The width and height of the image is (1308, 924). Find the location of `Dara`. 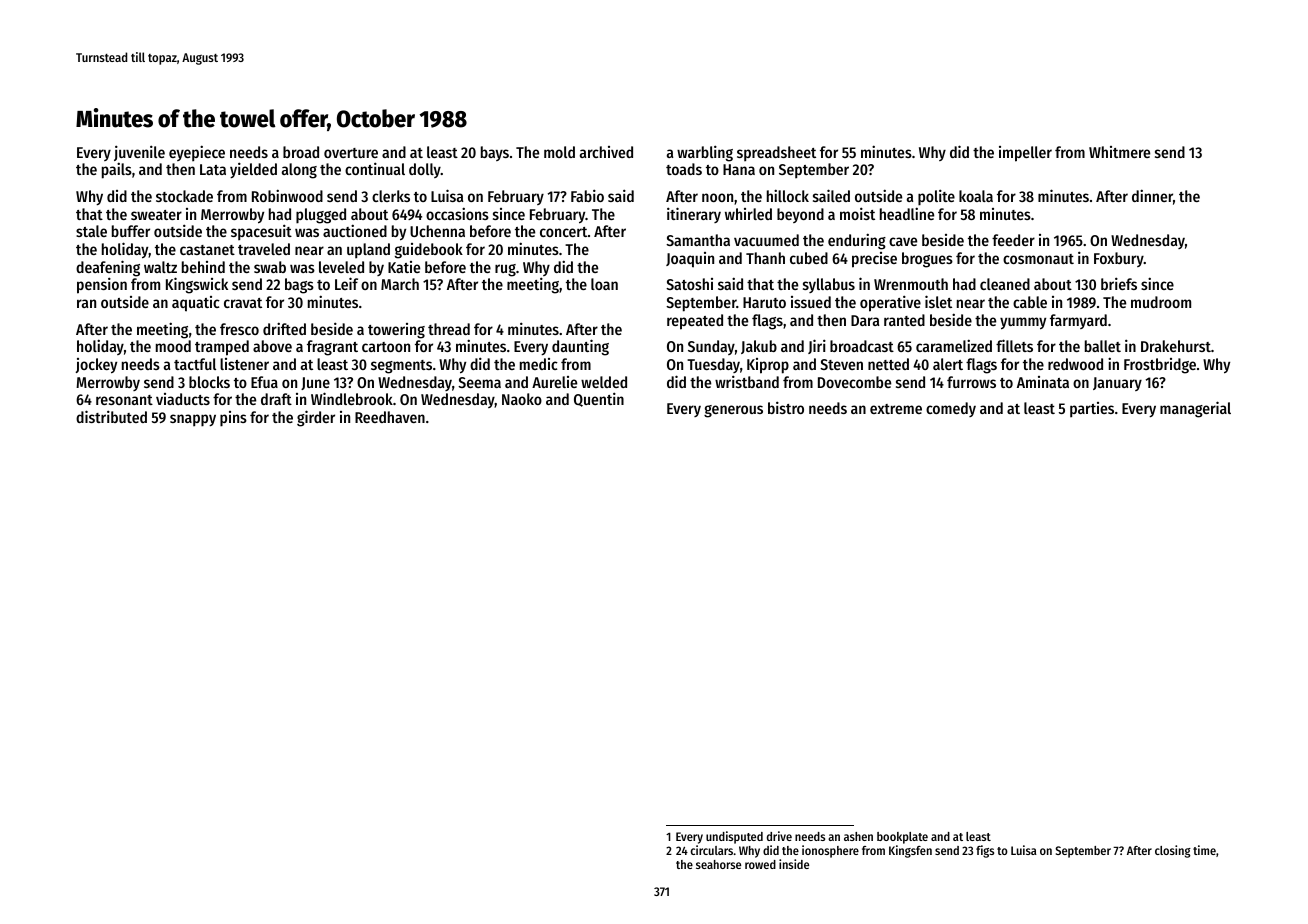

Dara is located at coordinates (865, 320).
